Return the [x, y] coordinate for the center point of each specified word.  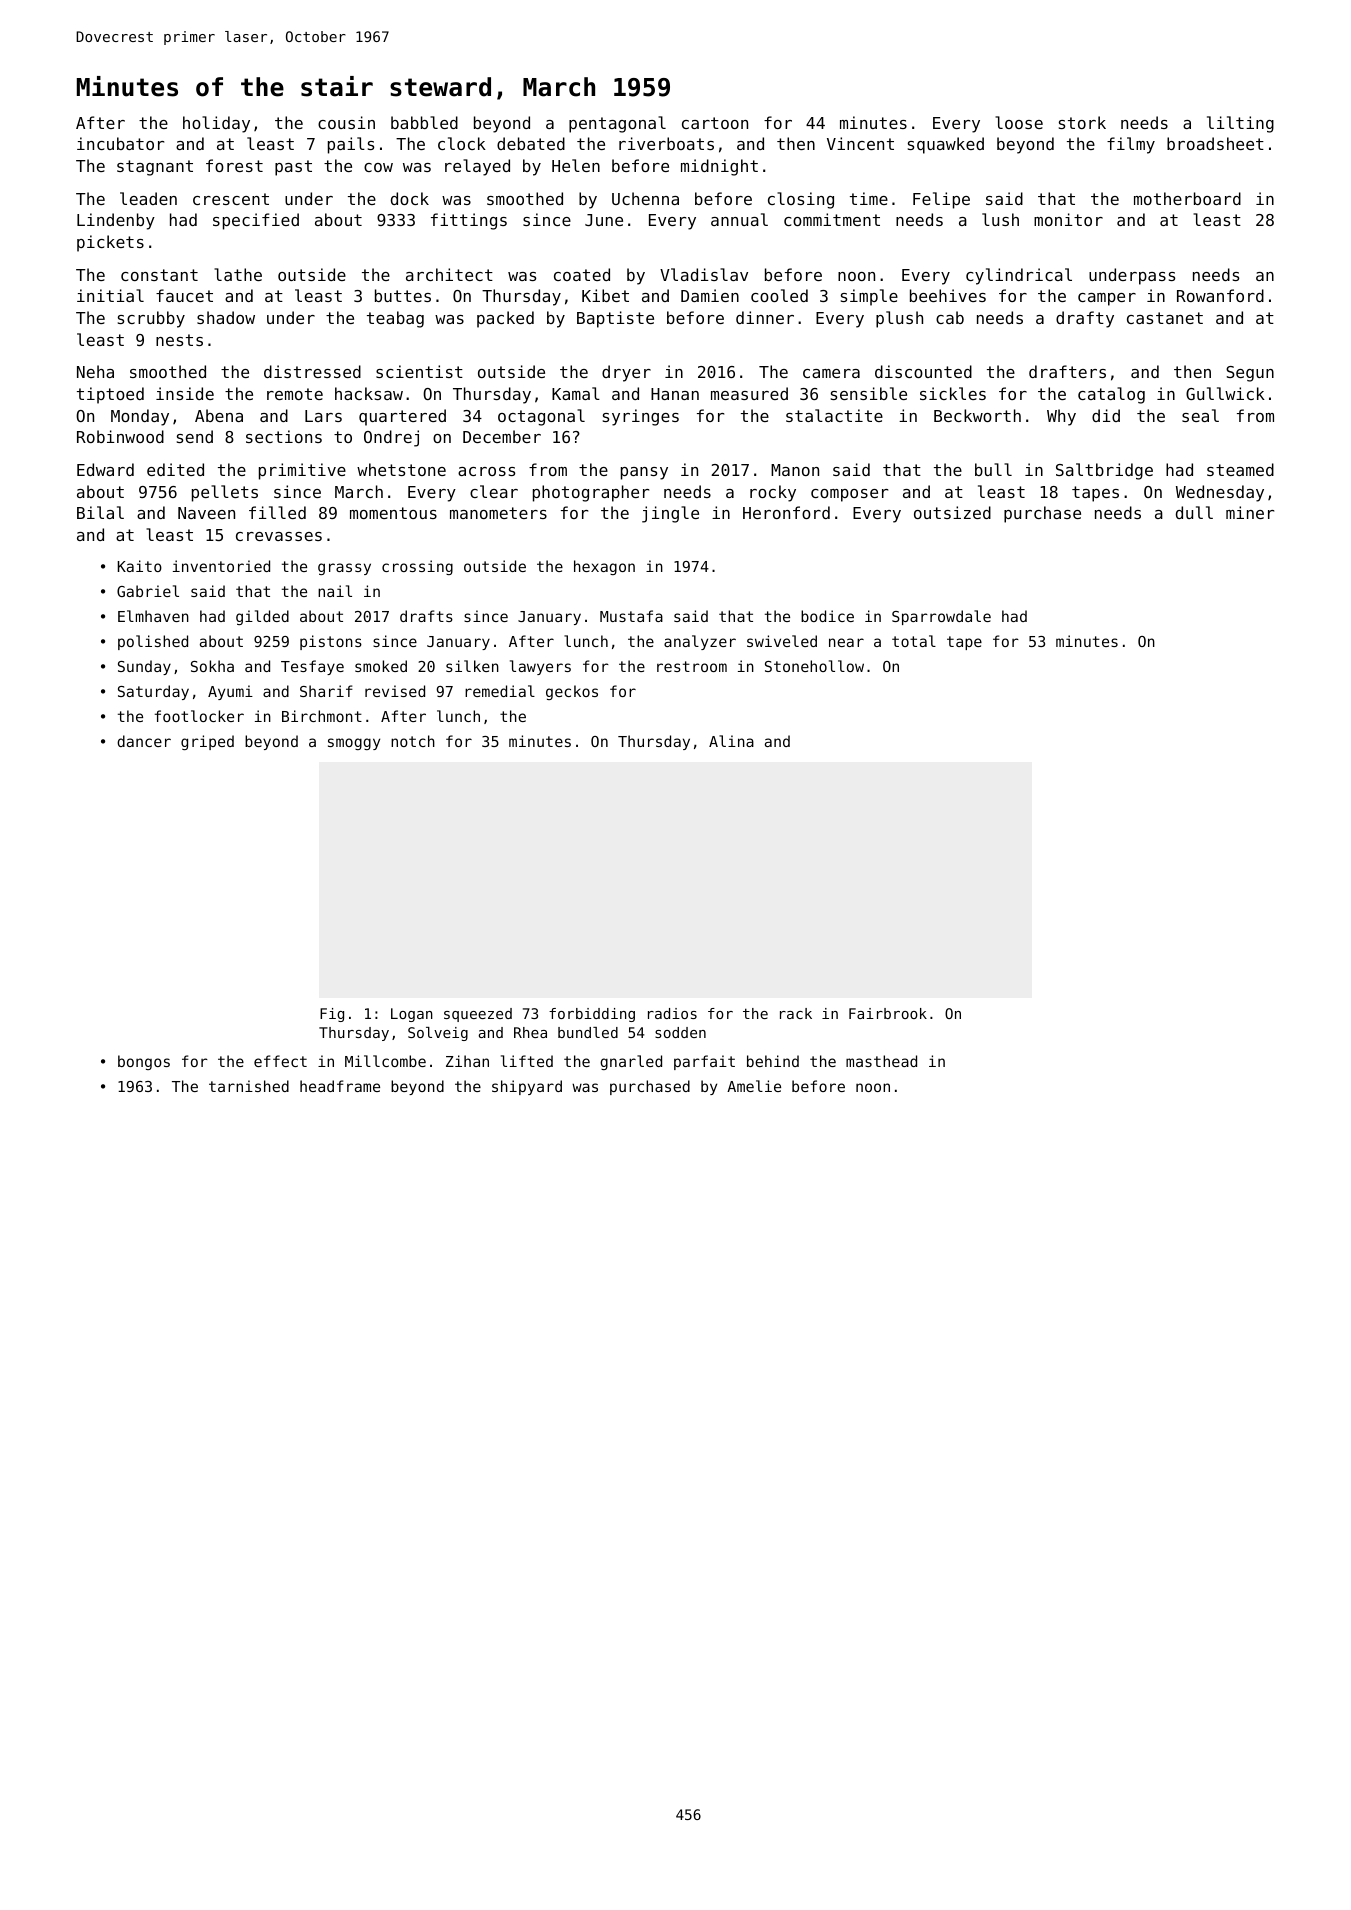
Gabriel [148, 591]
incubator [120, 143]
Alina [731, 741]
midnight [719, 167]
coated [582, 274]
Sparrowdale [941, 617]
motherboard [1187, 198]
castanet [1165, 318]
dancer [144, 741]
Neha [95, 371]
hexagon [604, 567]
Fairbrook [888, 1013]
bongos [144, 1062]
